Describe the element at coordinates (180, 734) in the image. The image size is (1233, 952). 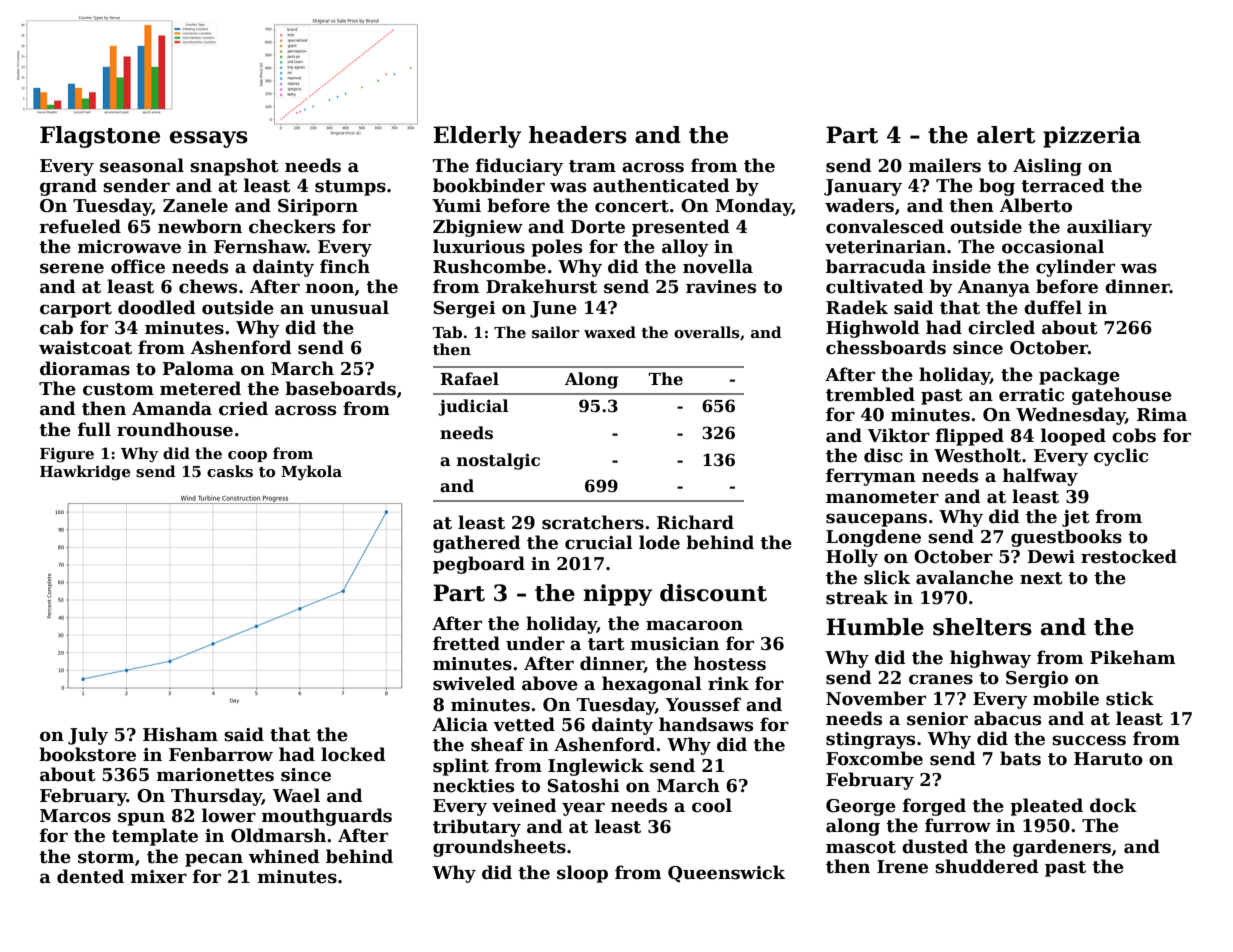
I see `Hisham` at that location.
